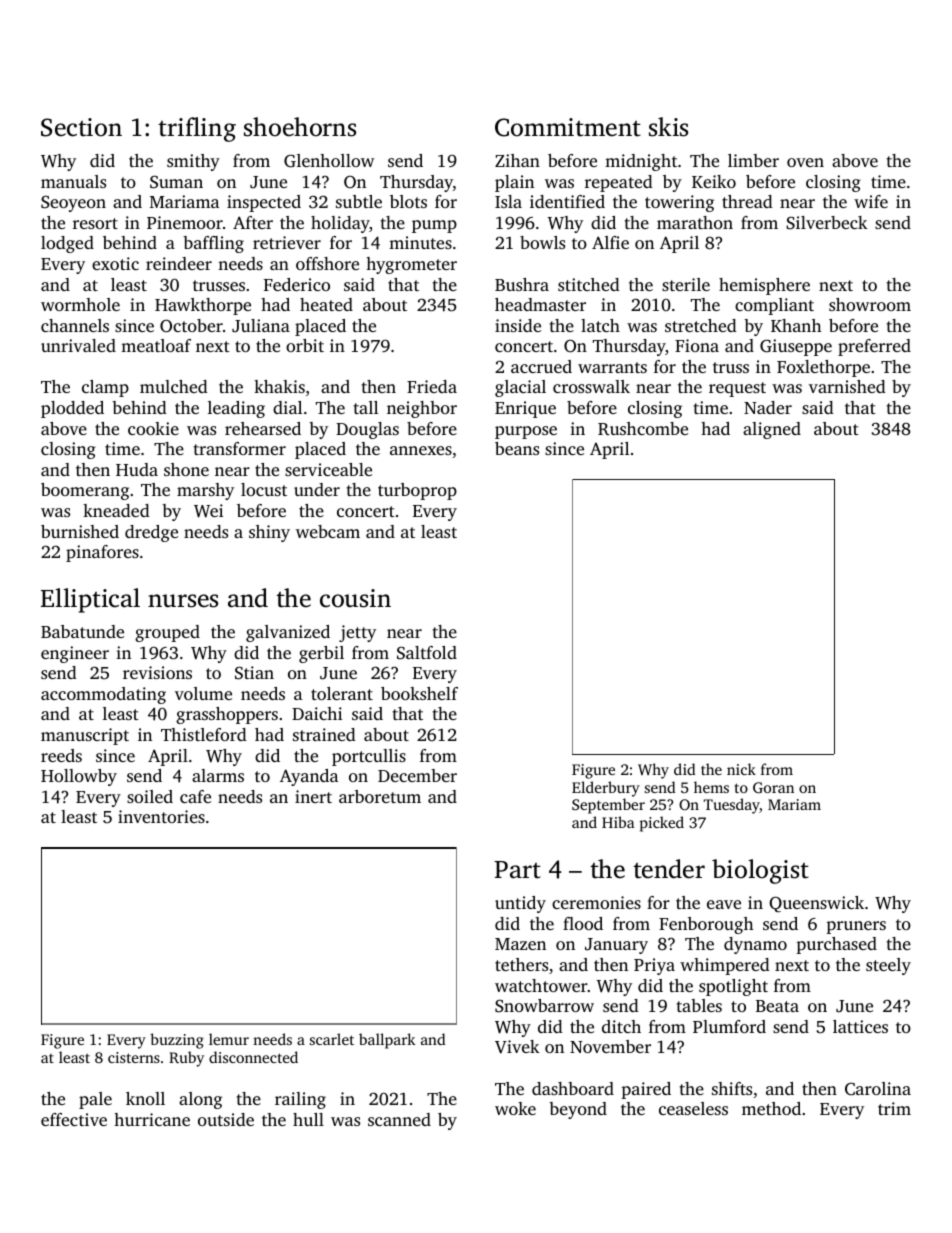 The height and width of the screenshot is (1233, 952). I want to click on steely, so click(888, 966).
